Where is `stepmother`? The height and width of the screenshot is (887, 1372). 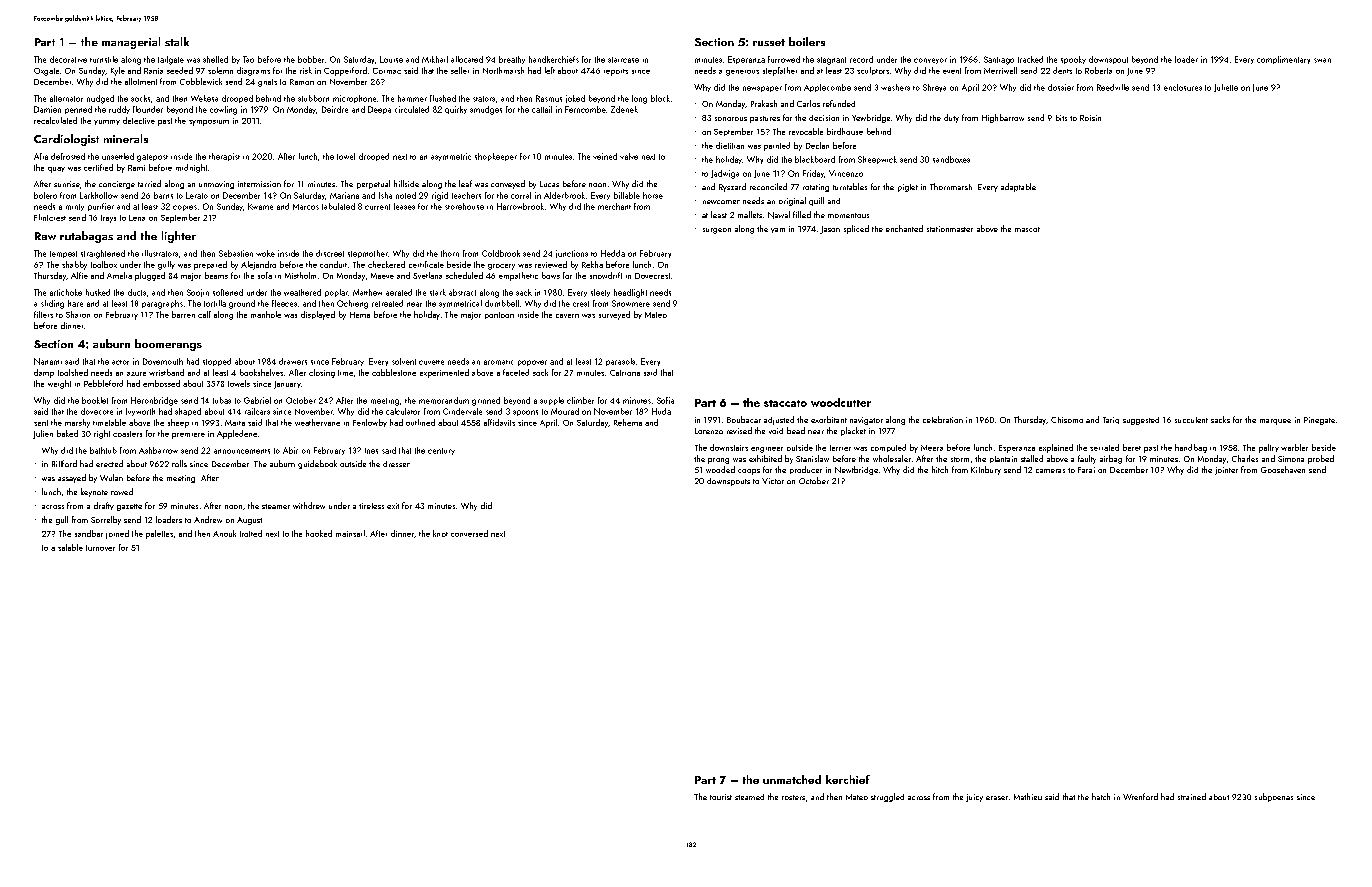 stepmother is located at coordinates (368, 254).
